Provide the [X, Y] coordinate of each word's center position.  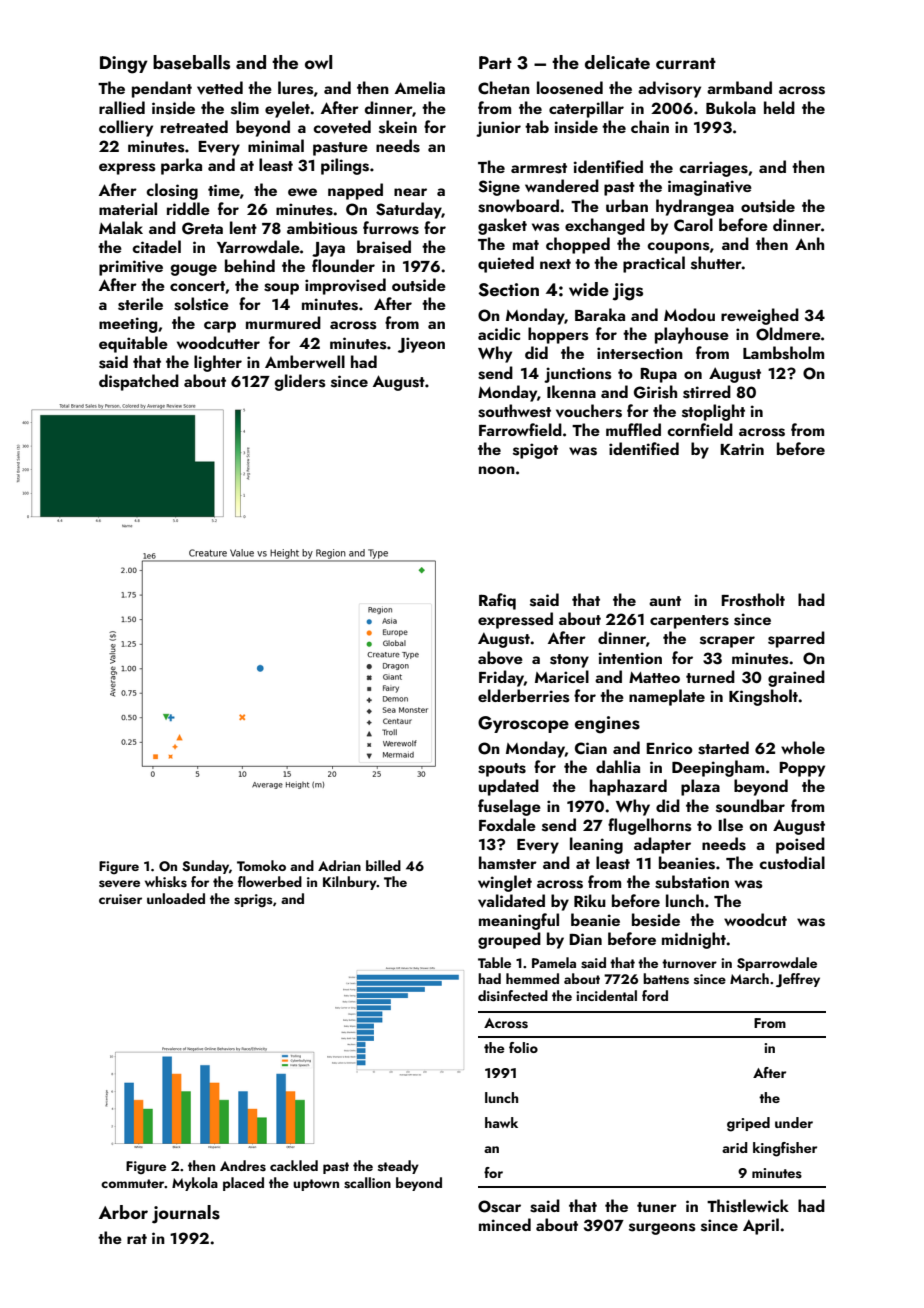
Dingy [124, 65]
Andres [243, 1166]
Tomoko [261, 865]
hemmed [532, 978]
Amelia [420, 87]
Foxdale [507, 824]
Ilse [730, 825]
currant [686, 63]
